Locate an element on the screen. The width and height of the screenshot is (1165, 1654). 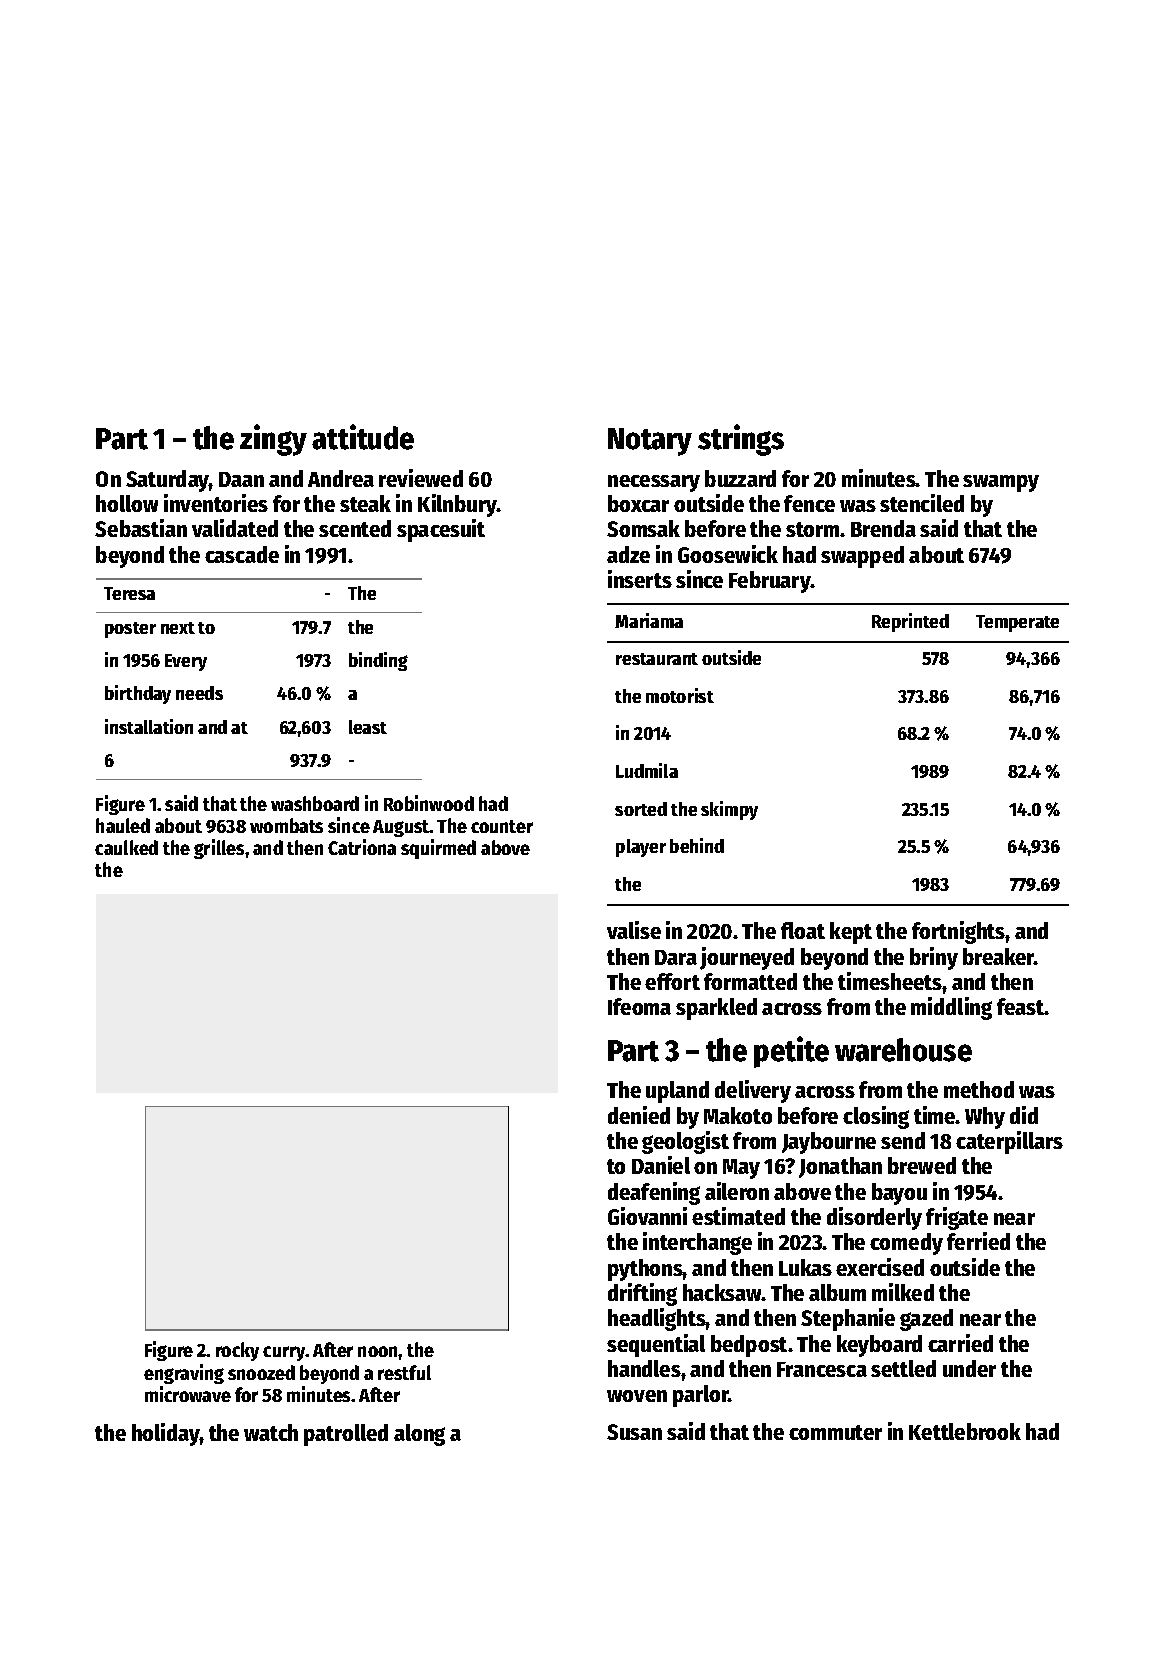
Susan is located at coordinates (634, 1432).
